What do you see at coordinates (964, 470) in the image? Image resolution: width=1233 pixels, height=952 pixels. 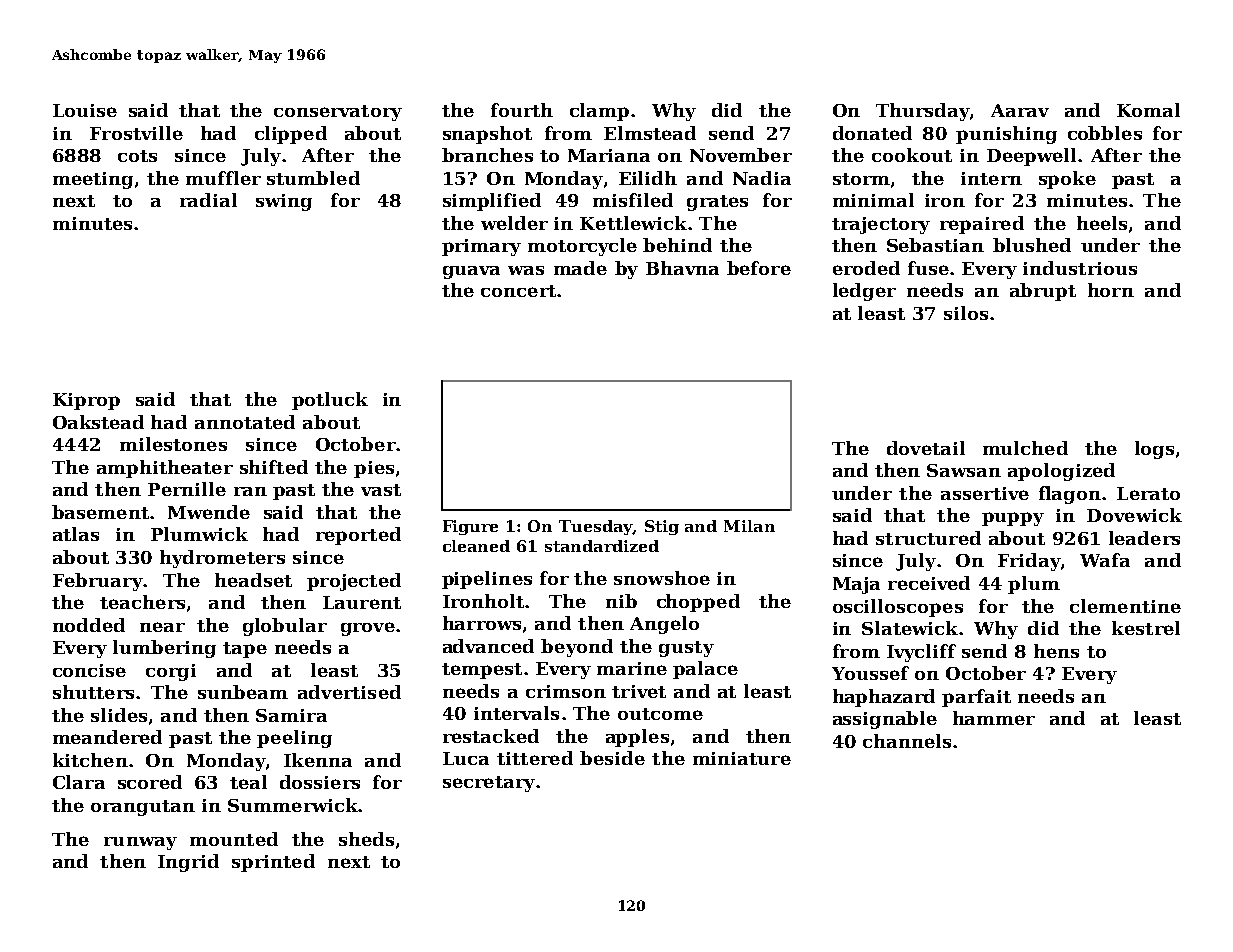 I see `Sawsan` at bounding box center [964, 470].
